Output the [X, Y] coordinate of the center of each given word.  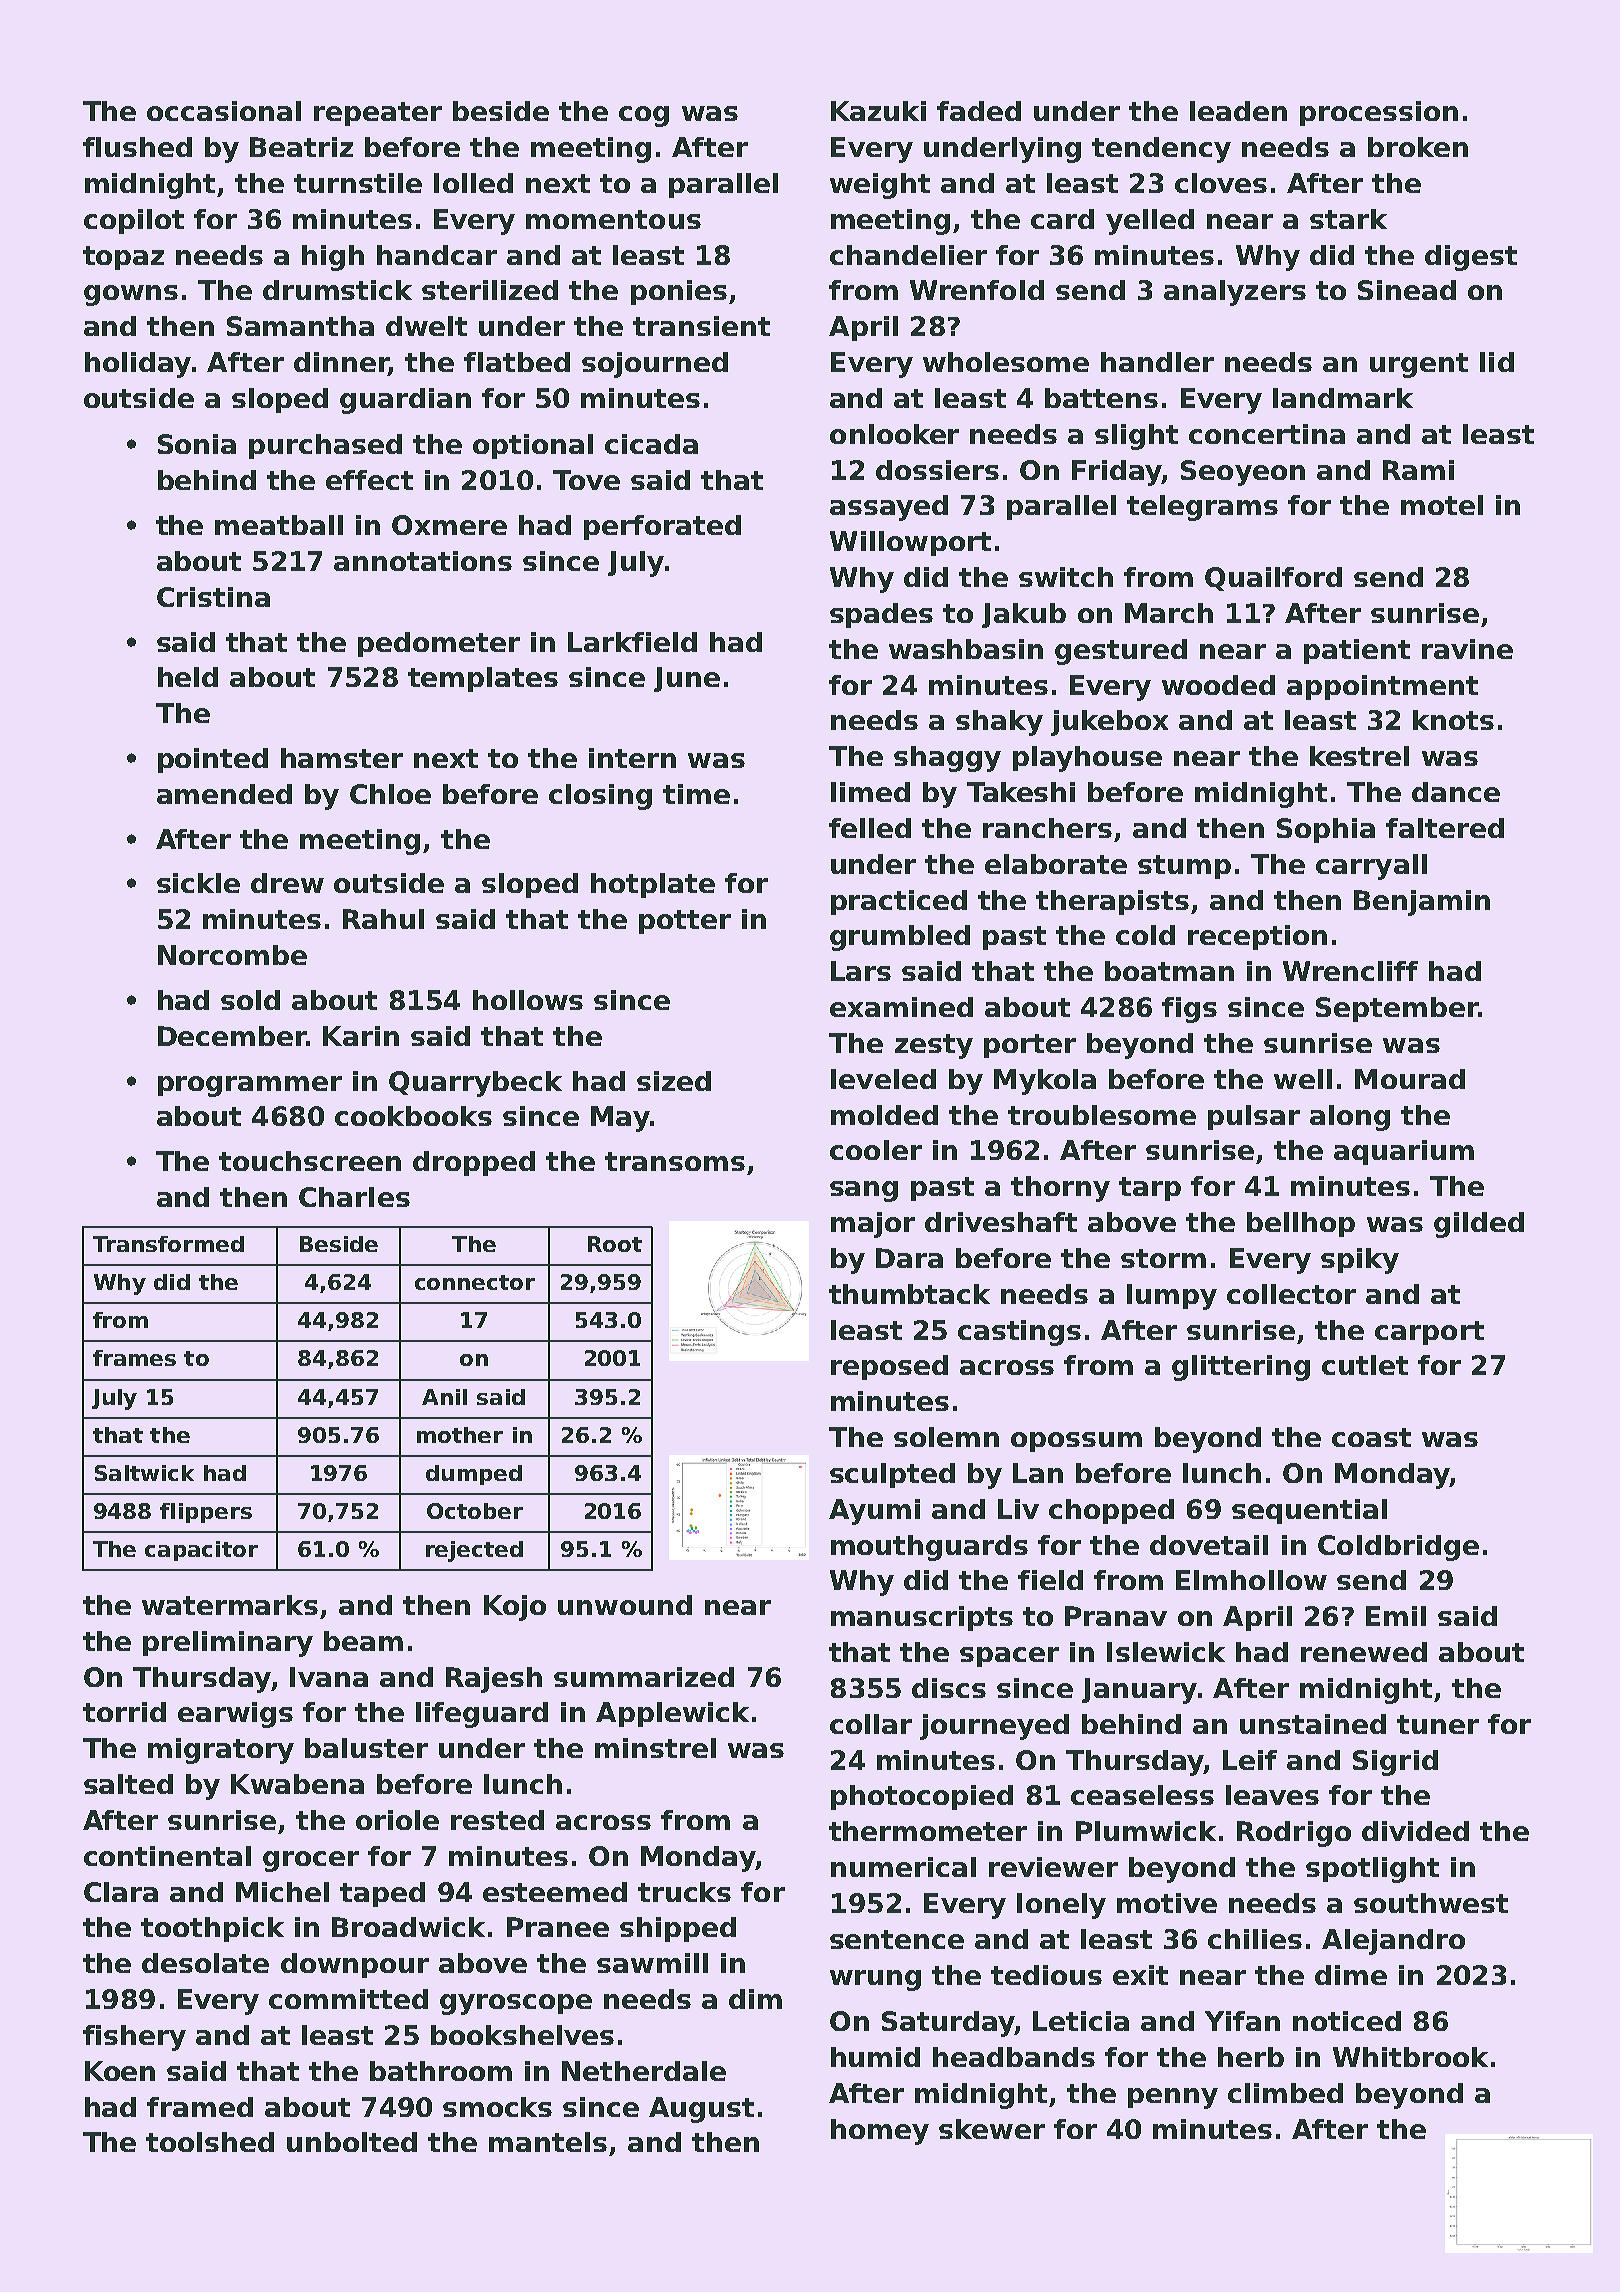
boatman [1169, 971]
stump [1184, 867]
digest [1471, 258]
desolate [205, 1963]
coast [1371, 1437]
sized [674, 1081]
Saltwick [144, 1473]
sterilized [490, 290]
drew [287, 883]
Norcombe [232, 955]
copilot [134, 221]
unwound [625, 1605]
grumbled [900, 938]
